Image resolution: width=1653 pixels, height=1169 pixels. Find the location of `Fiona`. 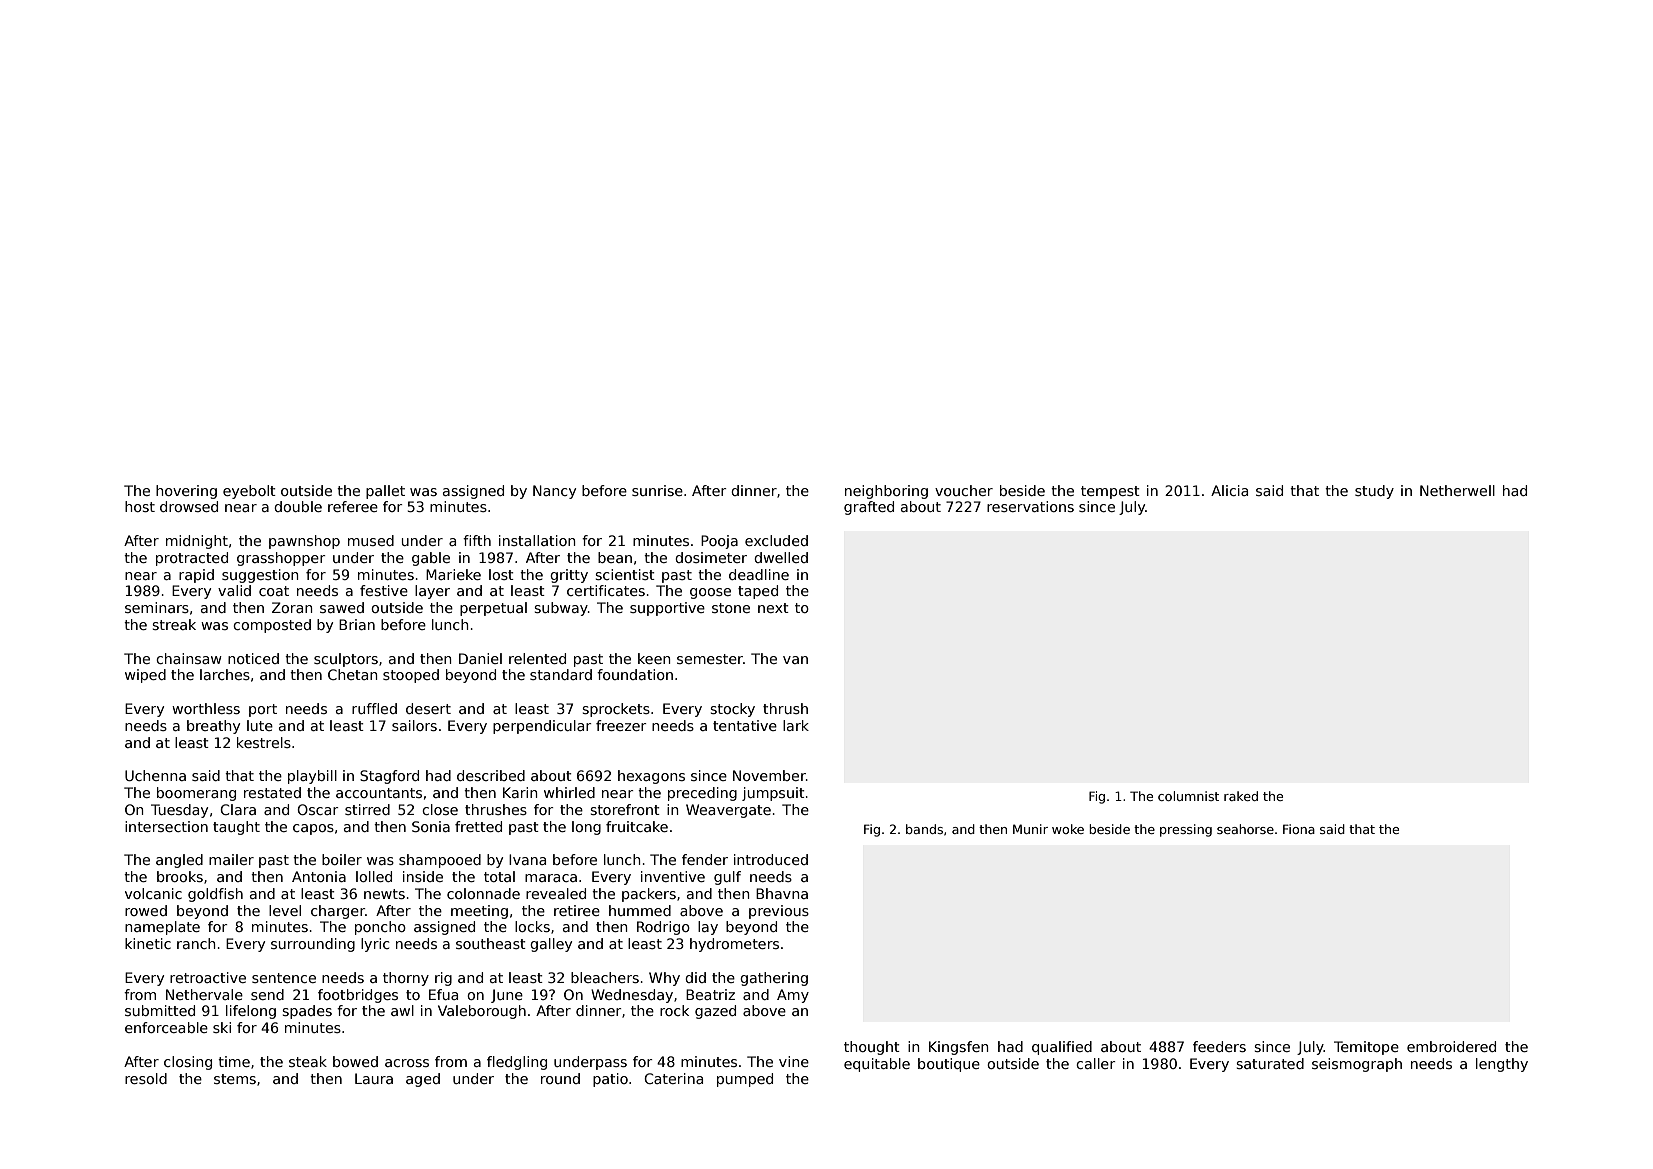

Fiona is located at coordinates (1299, 829).
